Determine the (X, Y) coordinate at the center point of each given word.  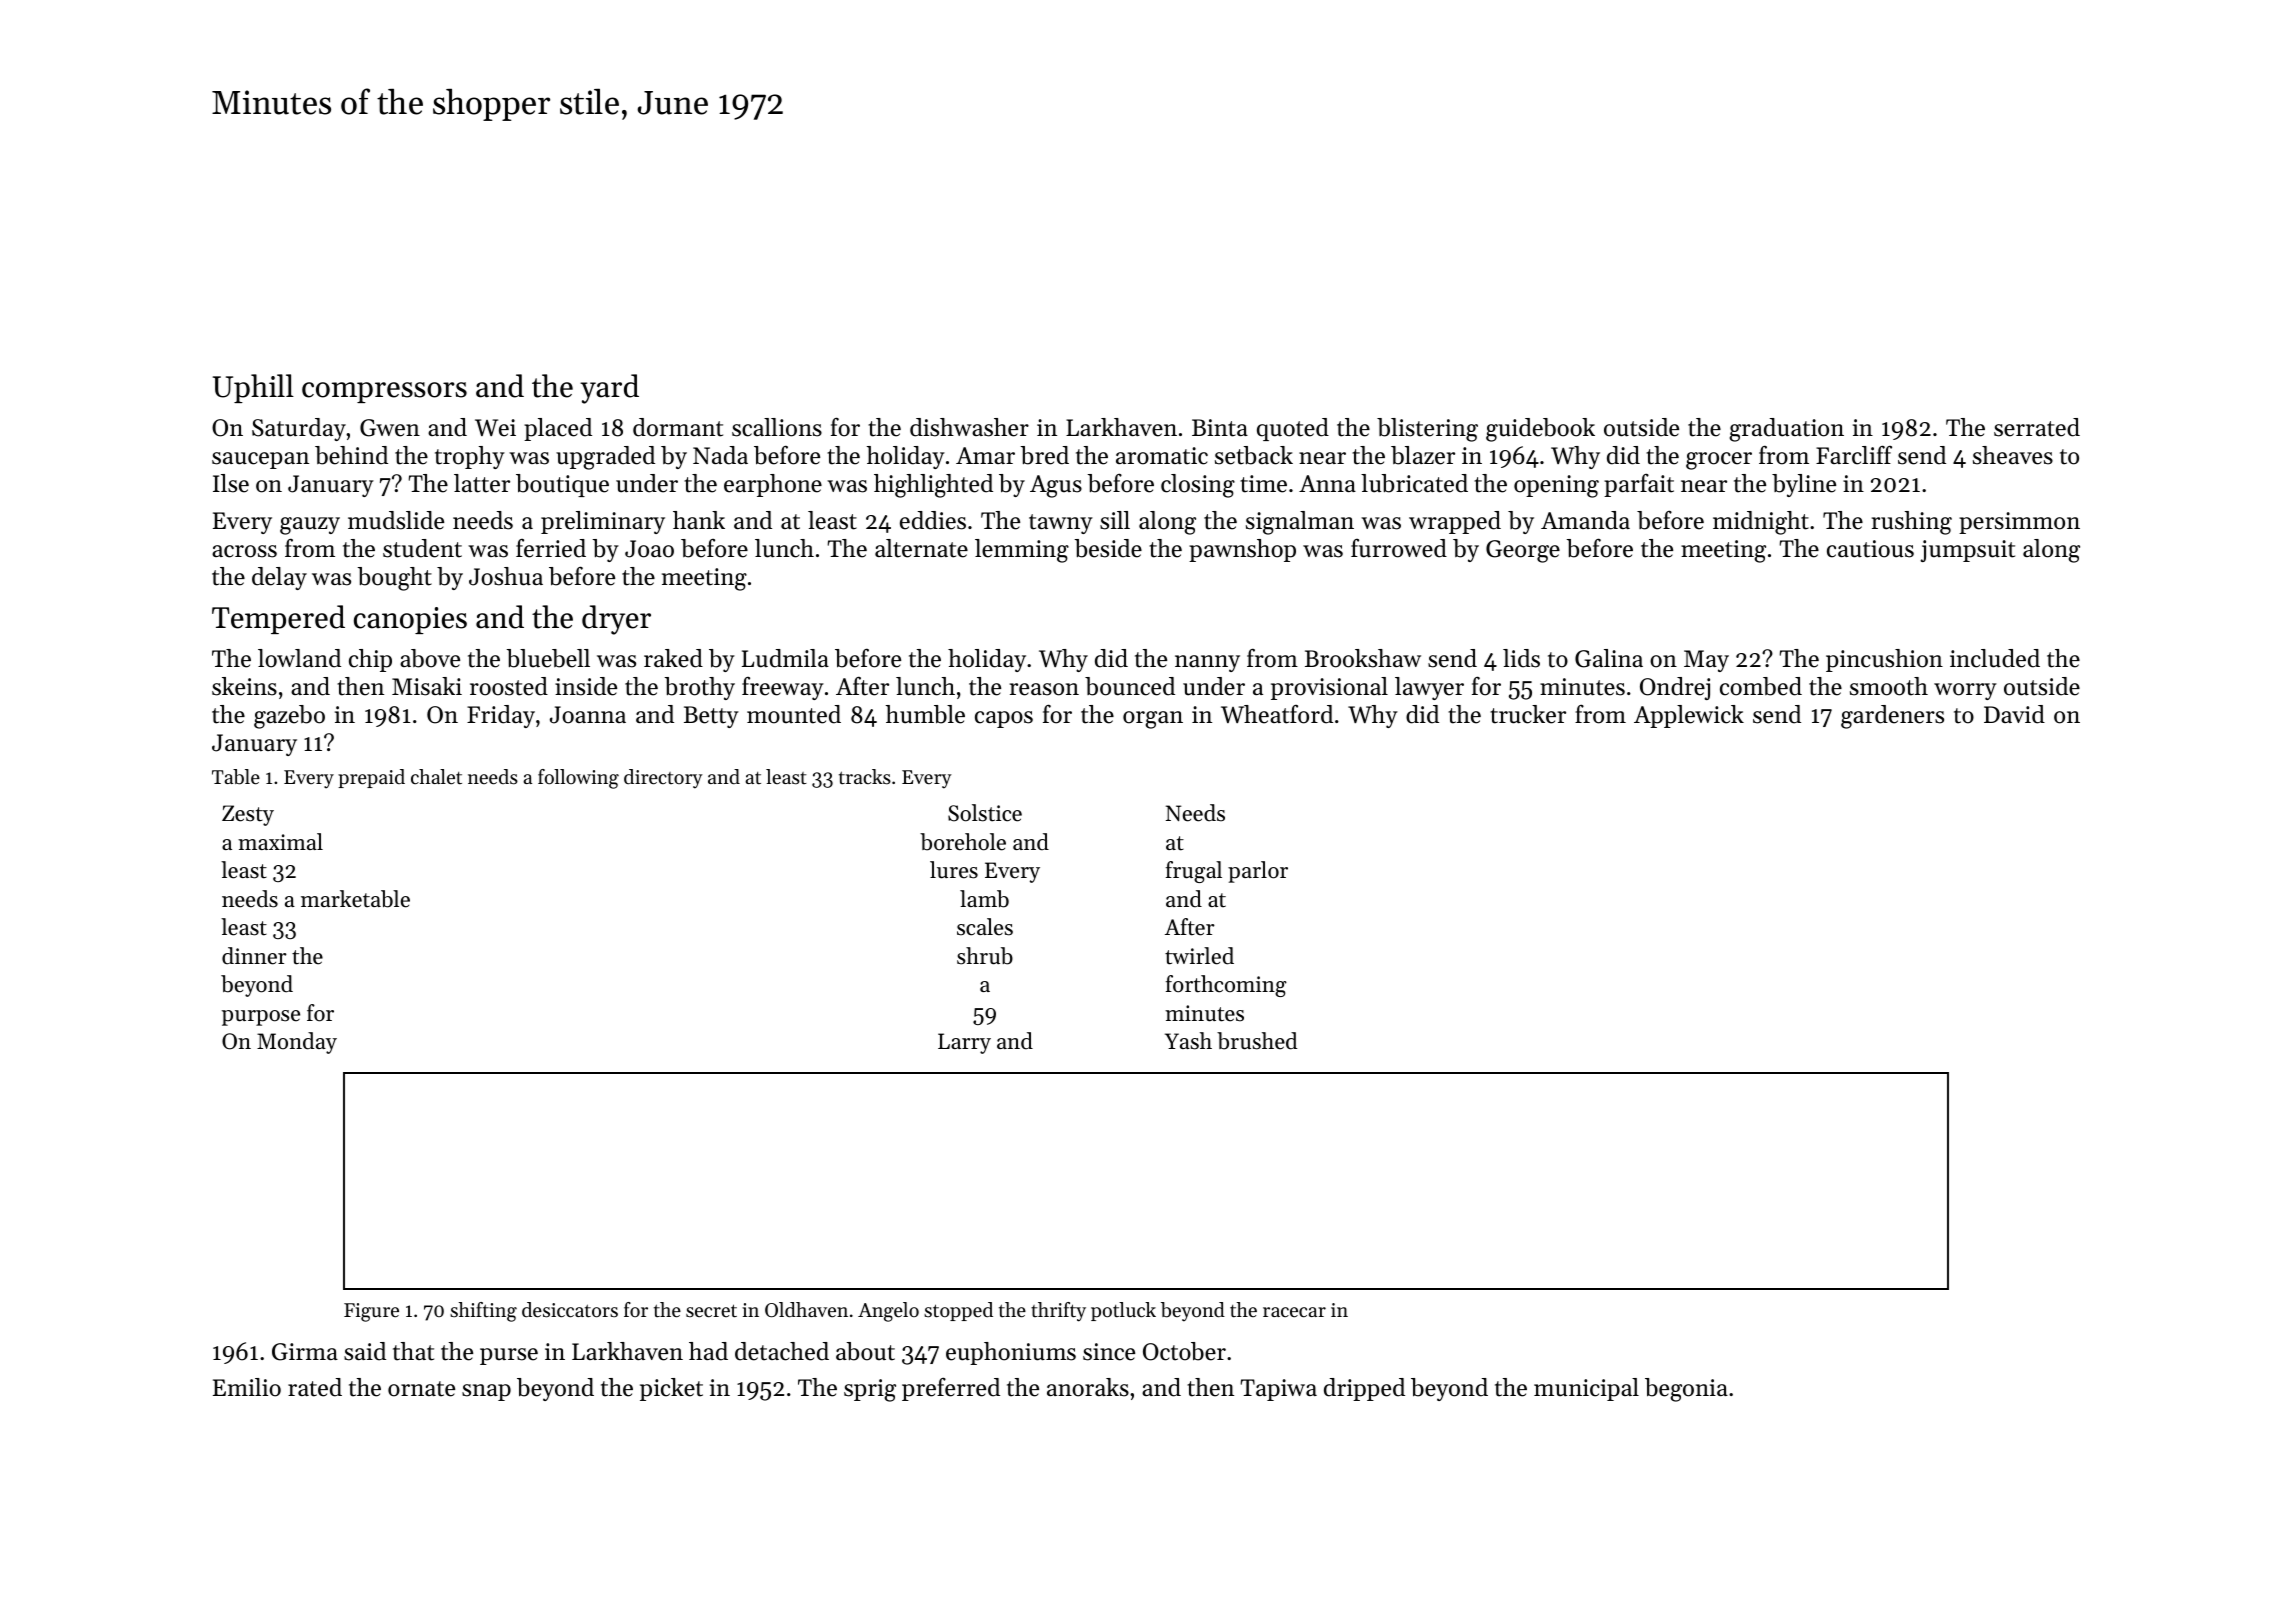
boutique (562, 485)
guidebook (1540, 430)
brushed (1257, 1041)
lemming (1022, 551)
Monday (297, 1043)
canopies (410, 620)
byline (1804, 485)
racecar (1294, 1312)
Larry (964, 1043)
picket (671, 1389)
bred (1045, 455)
